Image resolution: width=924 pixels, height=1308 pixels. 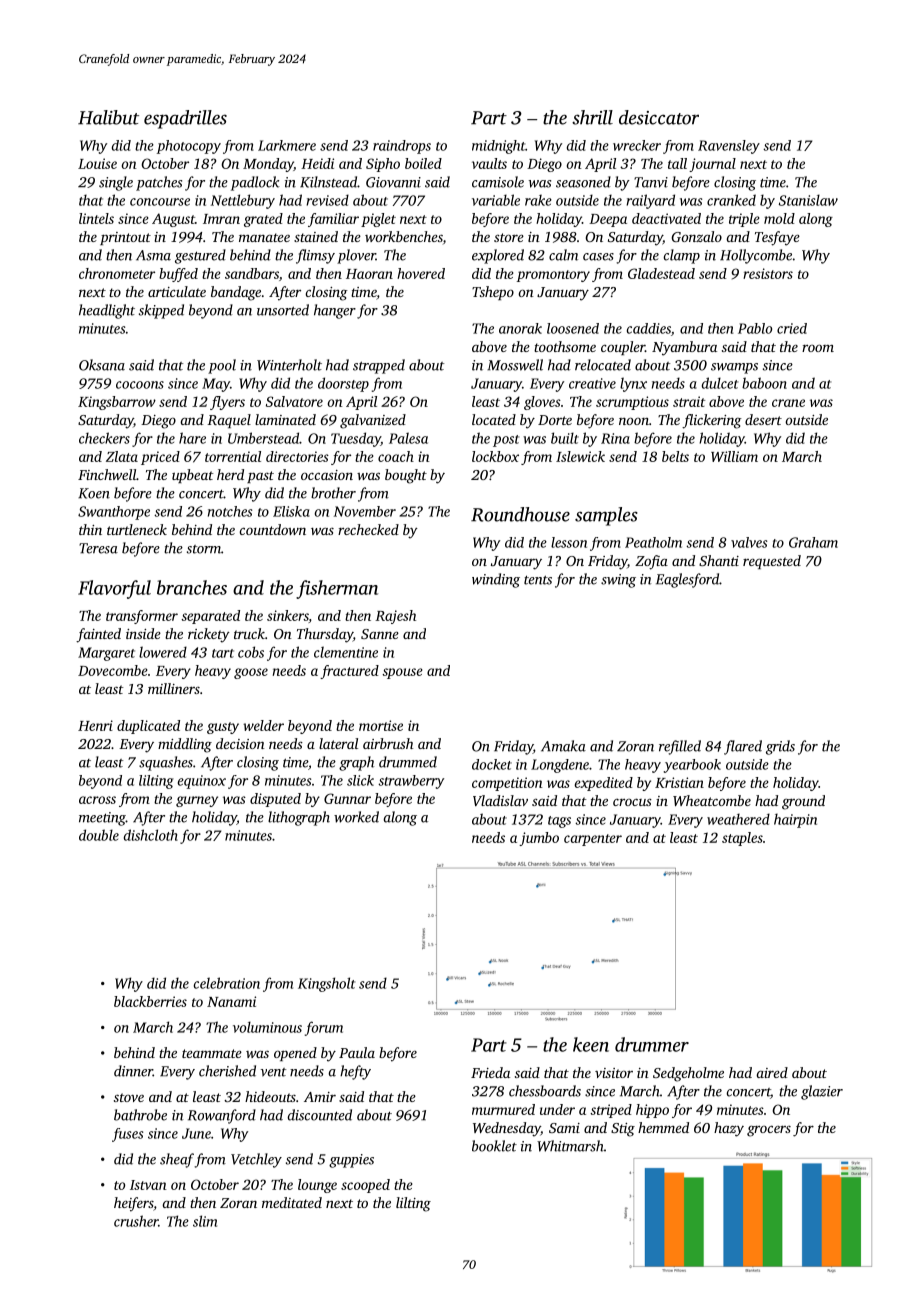 I want to click on cherished, so click(x=227, y=1071).
